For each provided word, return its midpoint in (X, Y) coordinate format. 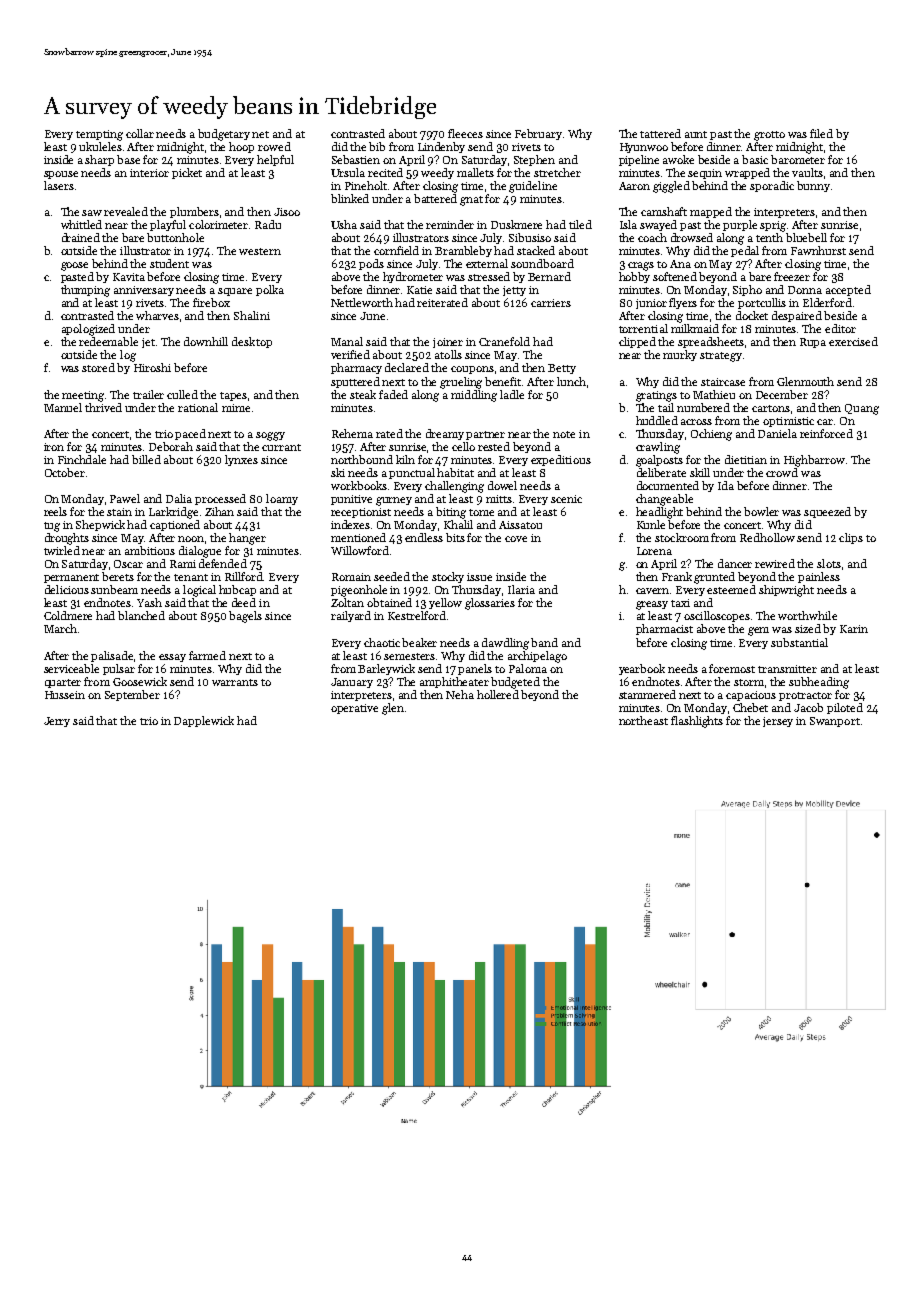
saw (92, 213)
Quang (862, 409)
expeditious (561, 460)
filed (821, 133)
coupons (472, 370)
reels (55, 511)
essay (172, 658)
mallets (475, 172)
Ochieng (711, 435)
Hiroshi (152, 367)
